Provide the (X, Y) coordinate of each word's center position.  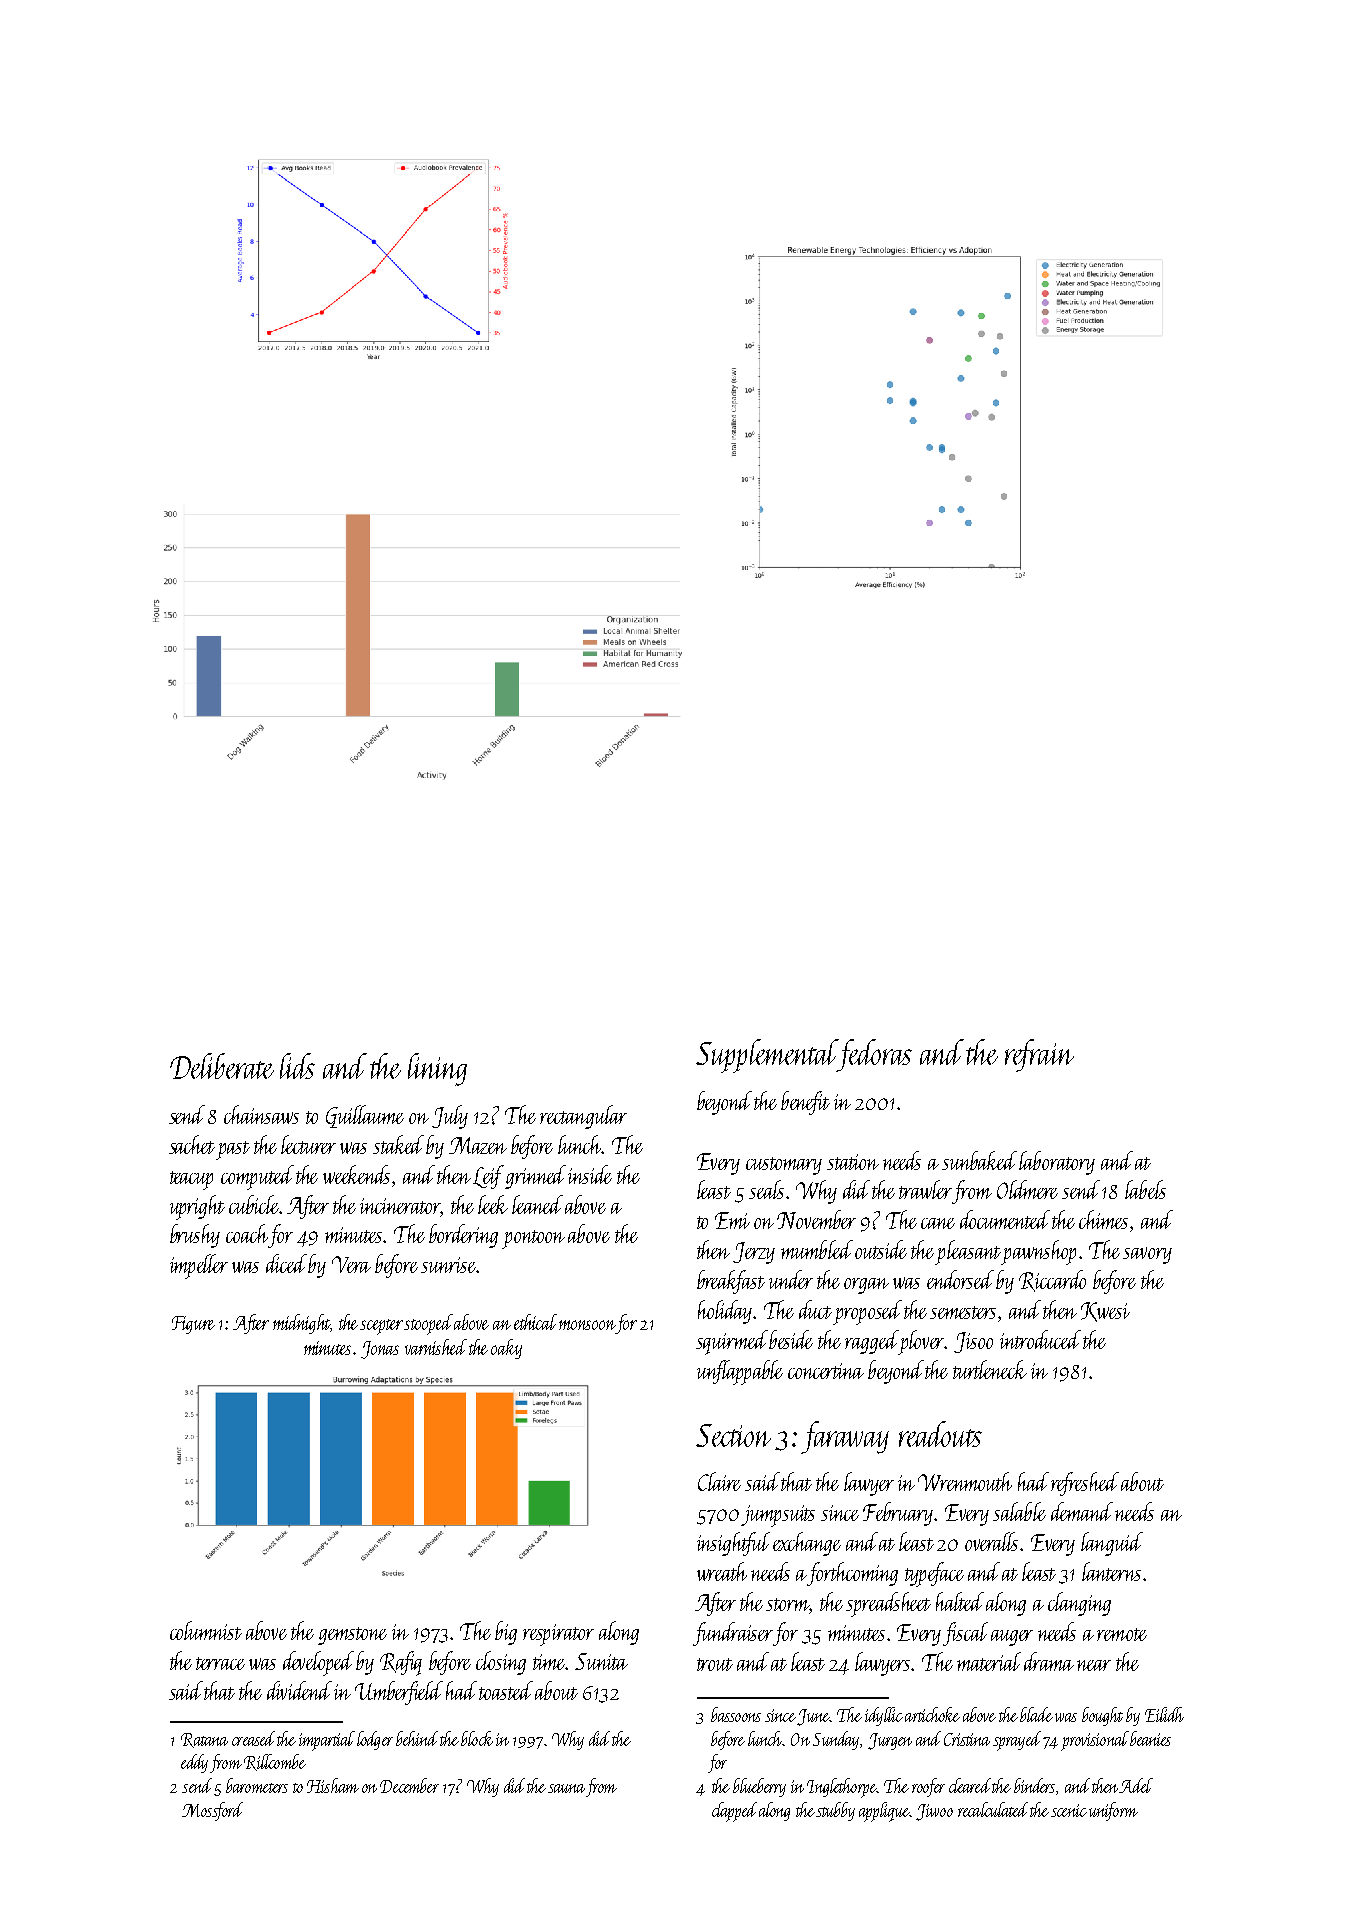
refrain (1039, 1055)
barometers (257, 1785)
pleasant (969, 1252)
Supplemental (767, 1056)
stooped (428, 1324)
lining (437, 1069)
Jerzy (754, 1253)
